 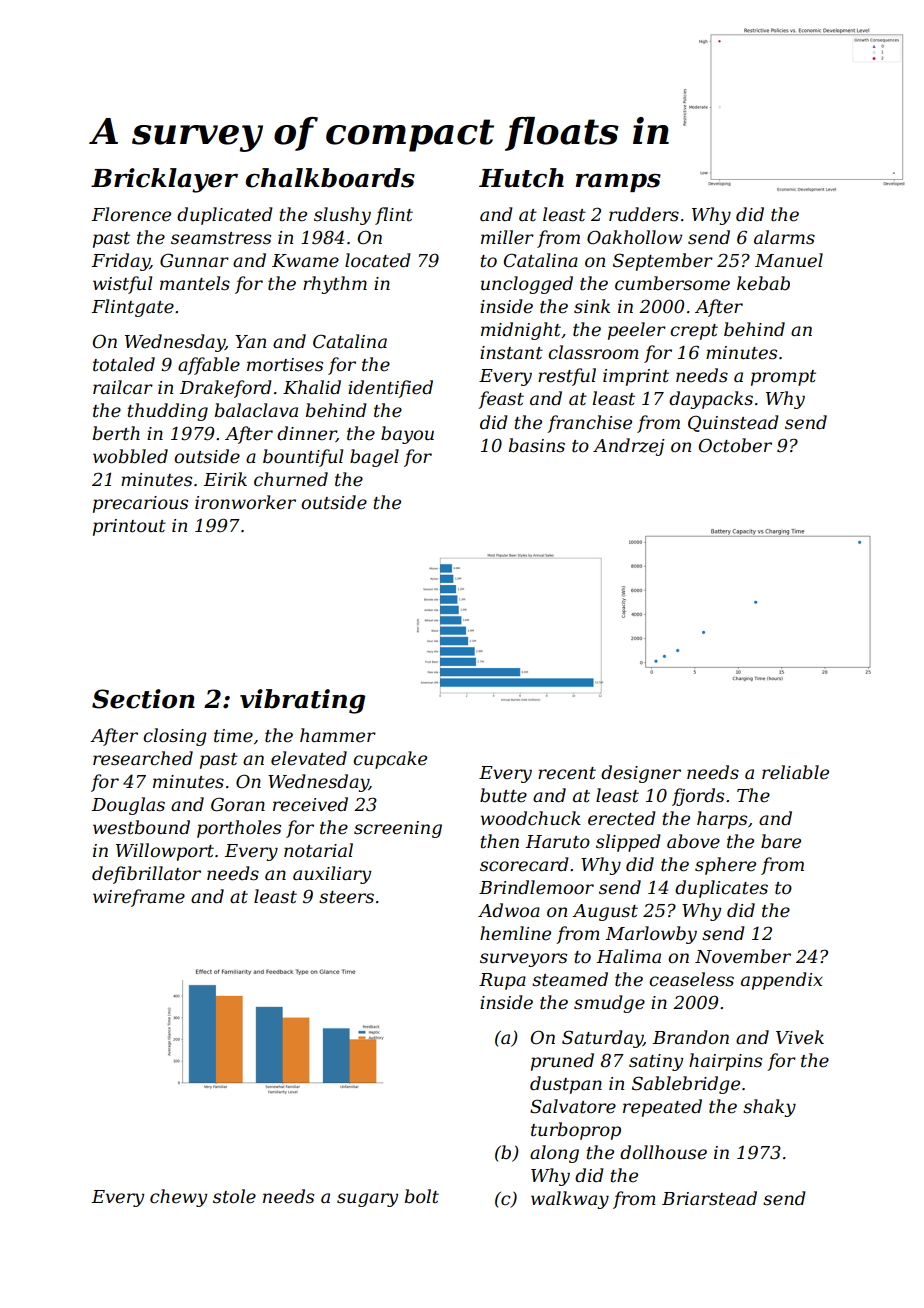 What do you see at coordinates (234, 1196) in the screenshot?
I see `stole` at bounding box center [234, 1196].
